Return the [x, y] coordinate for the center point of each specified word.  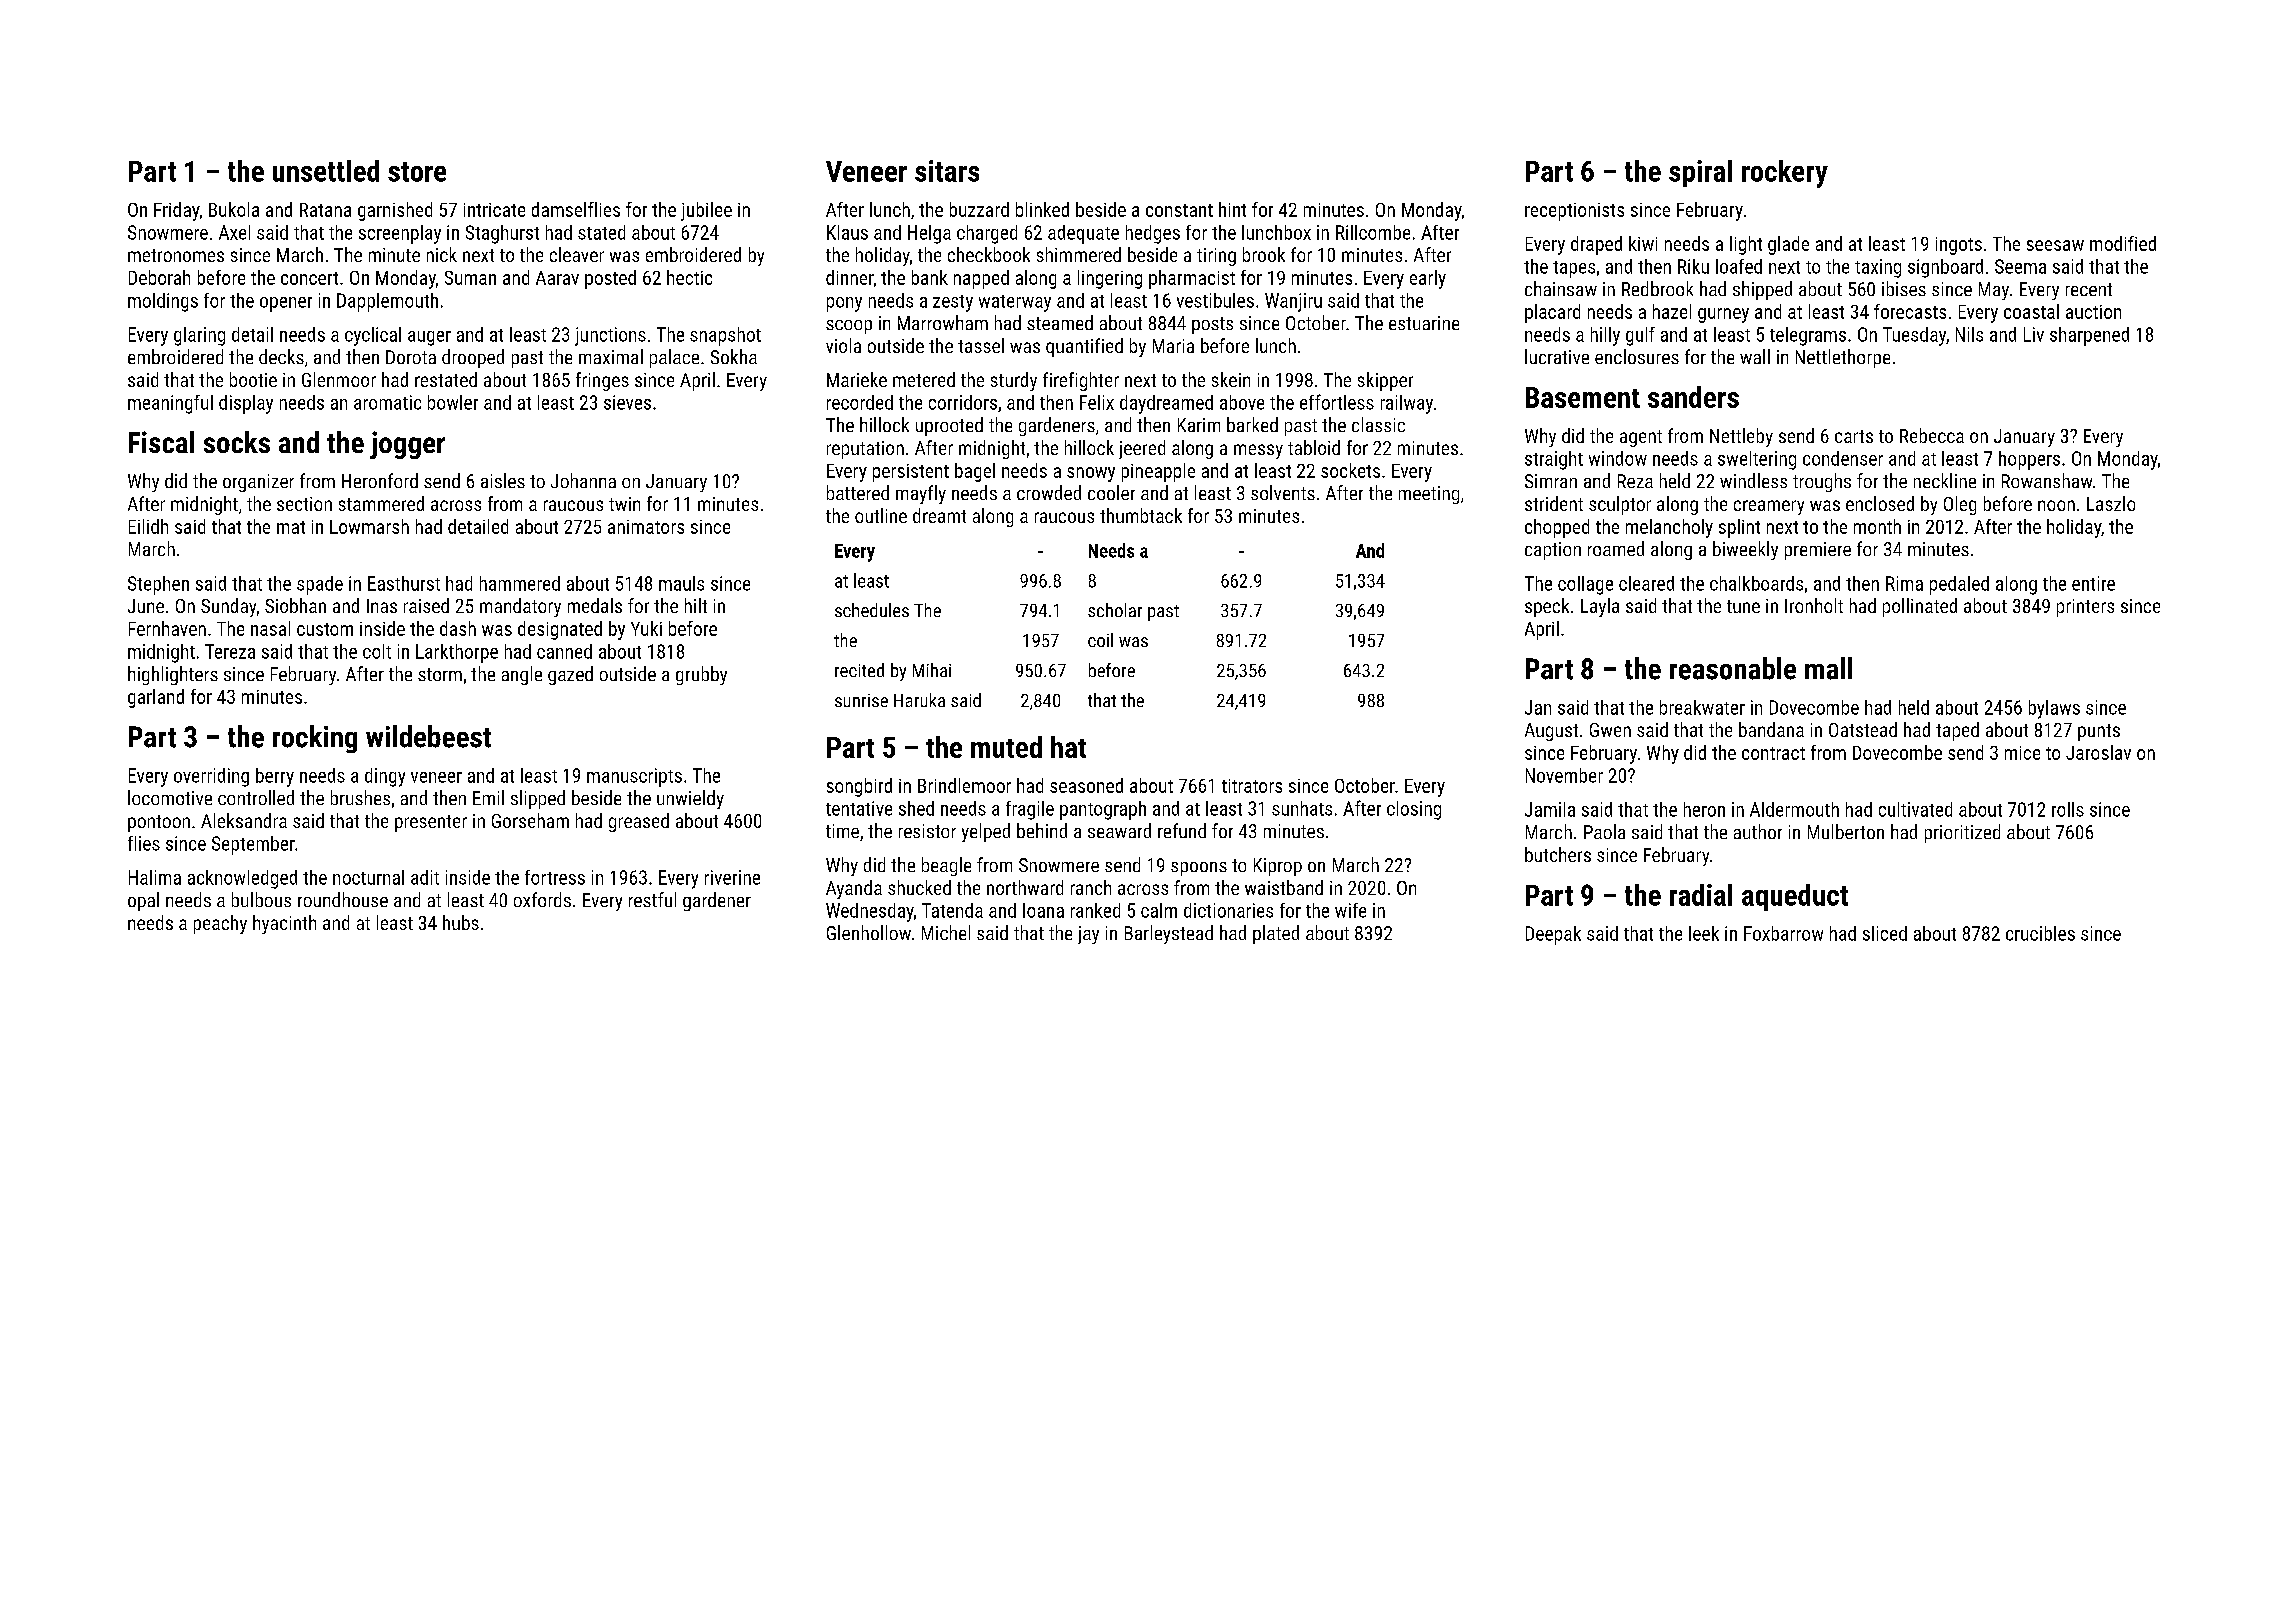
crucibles [2040, 933]
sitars [947, 171]
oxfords [542, 899]
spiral [1700, 173]
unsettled [326, 171]
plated [1276, 934]
